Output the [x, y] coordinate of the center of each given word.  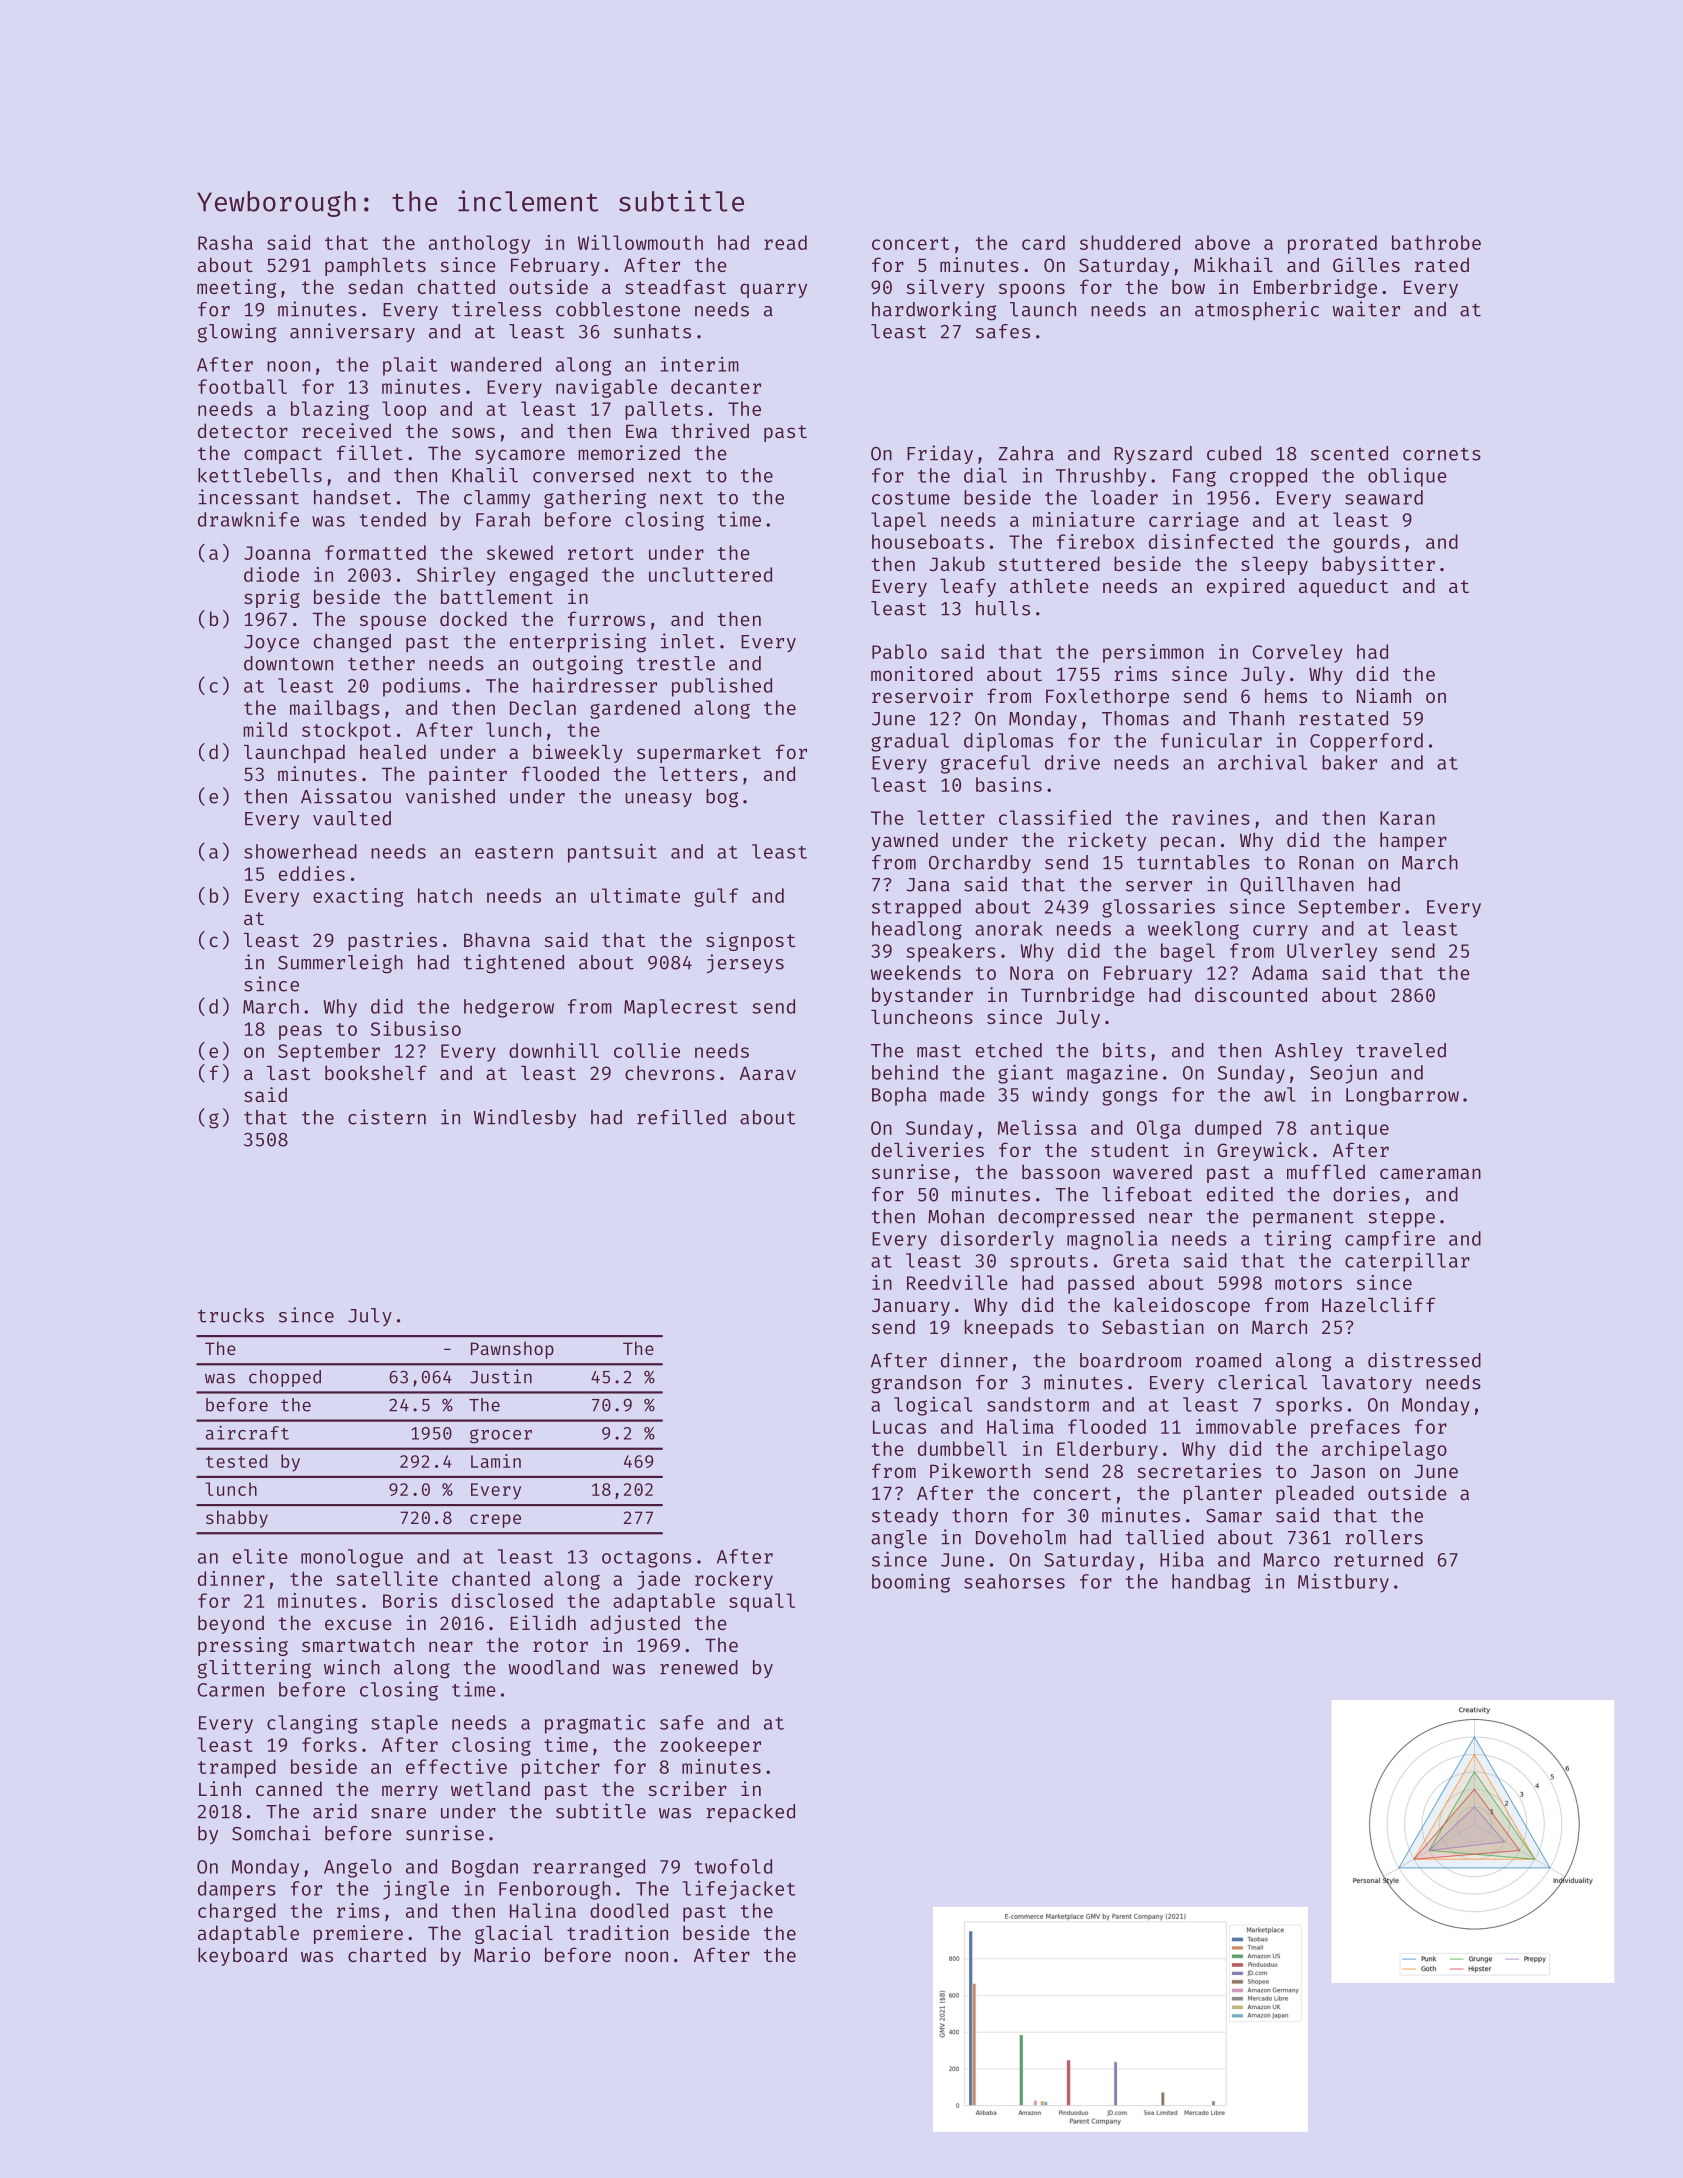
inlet [688, 641]
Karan [1407, 818]
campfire [1390, 1240]
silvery [945, 288]
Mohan [956, 1216]
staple [404, 1724]
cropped [1268, 477]
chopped [285, 1378]
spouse [393, 622]
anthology [479, 244]
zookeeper [710, 1746]
